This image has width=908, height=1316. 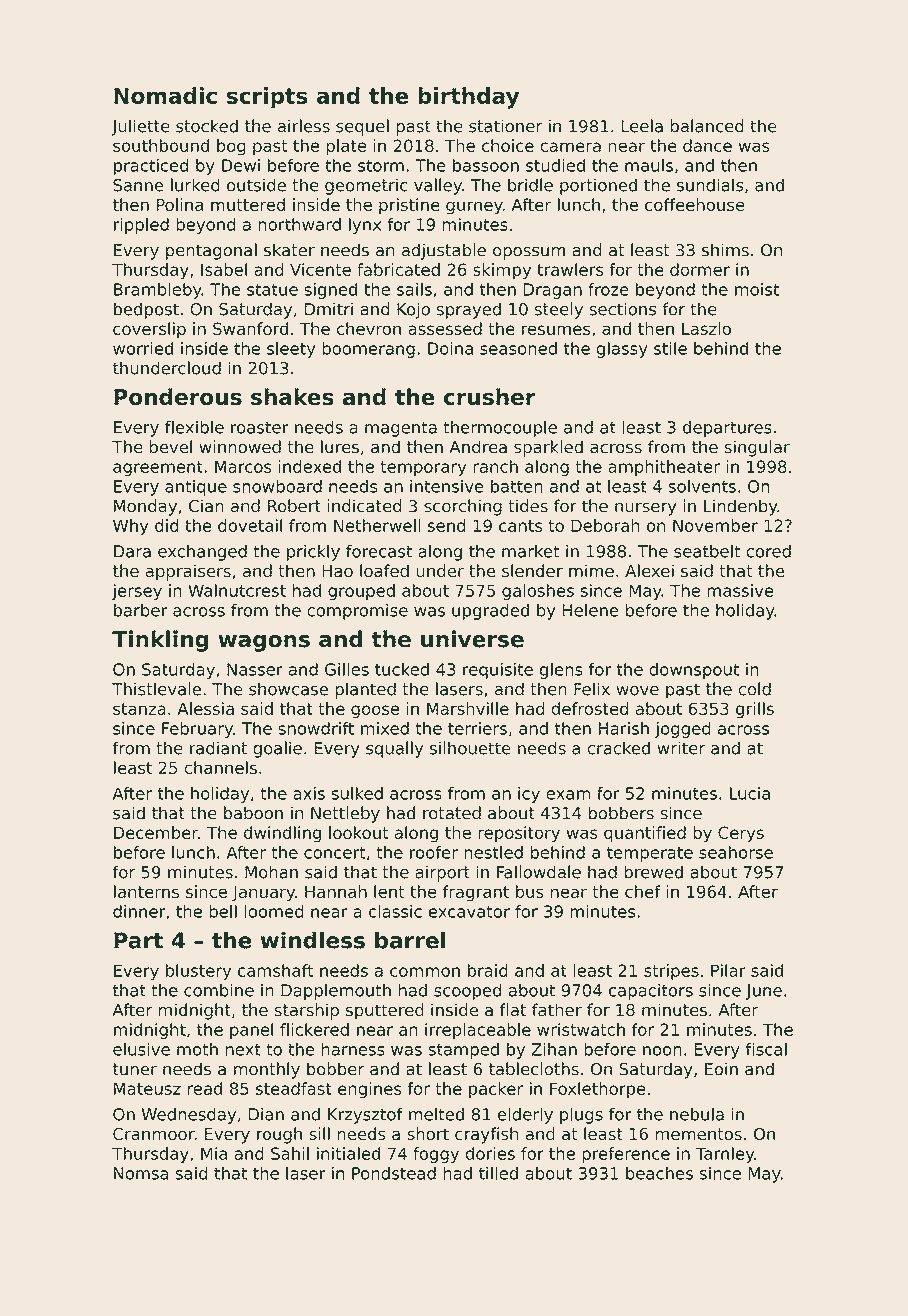 What do you see at coordinates (488, 970) in the image?
I see `braid` at bounding box center [488, 970].
